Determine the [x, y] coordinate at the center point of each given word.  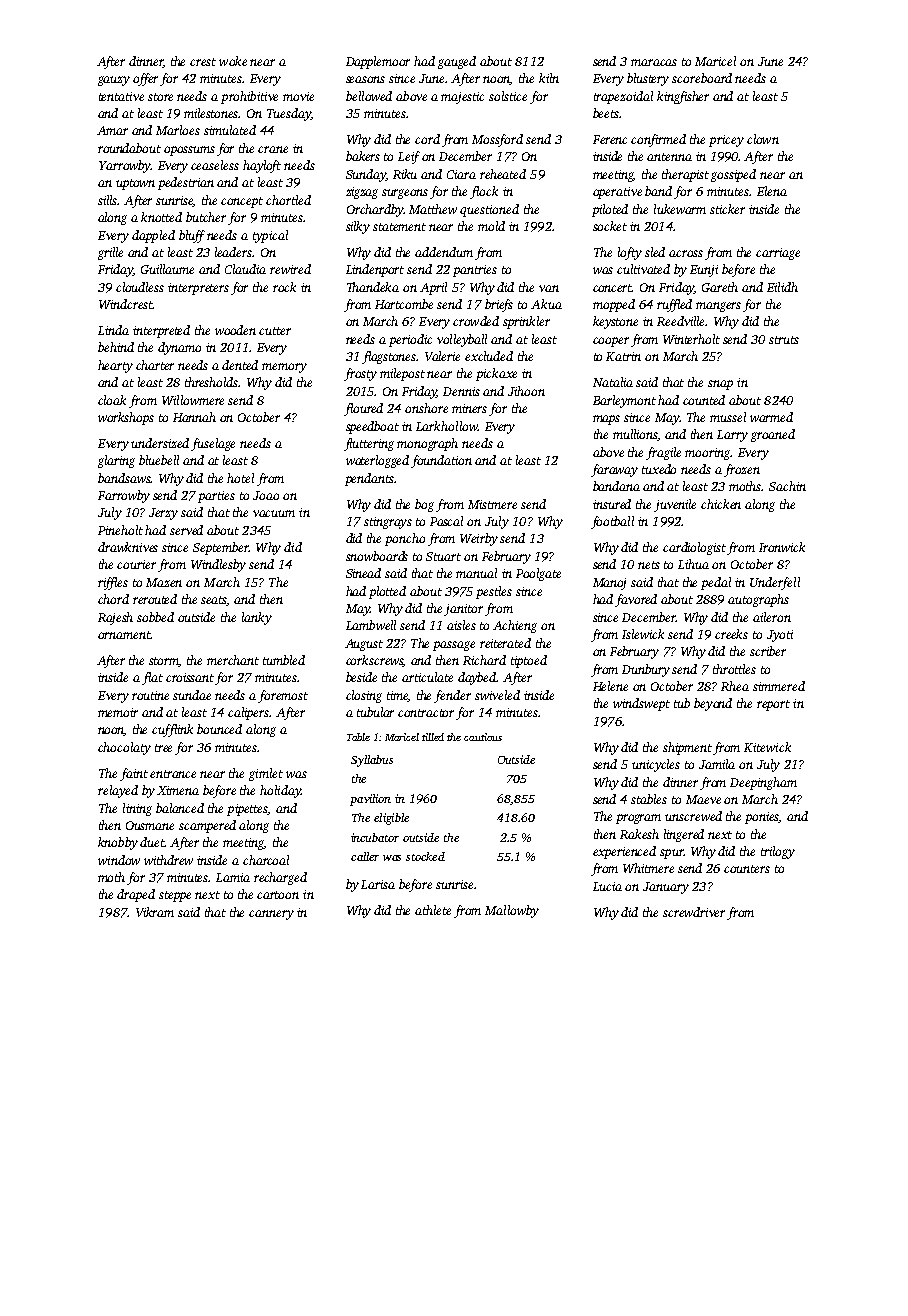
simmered [779, 686]
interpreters [198, 289]
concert [613, 288]
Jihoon [526, 391]
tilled [433, 737]
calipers [249, 713]
